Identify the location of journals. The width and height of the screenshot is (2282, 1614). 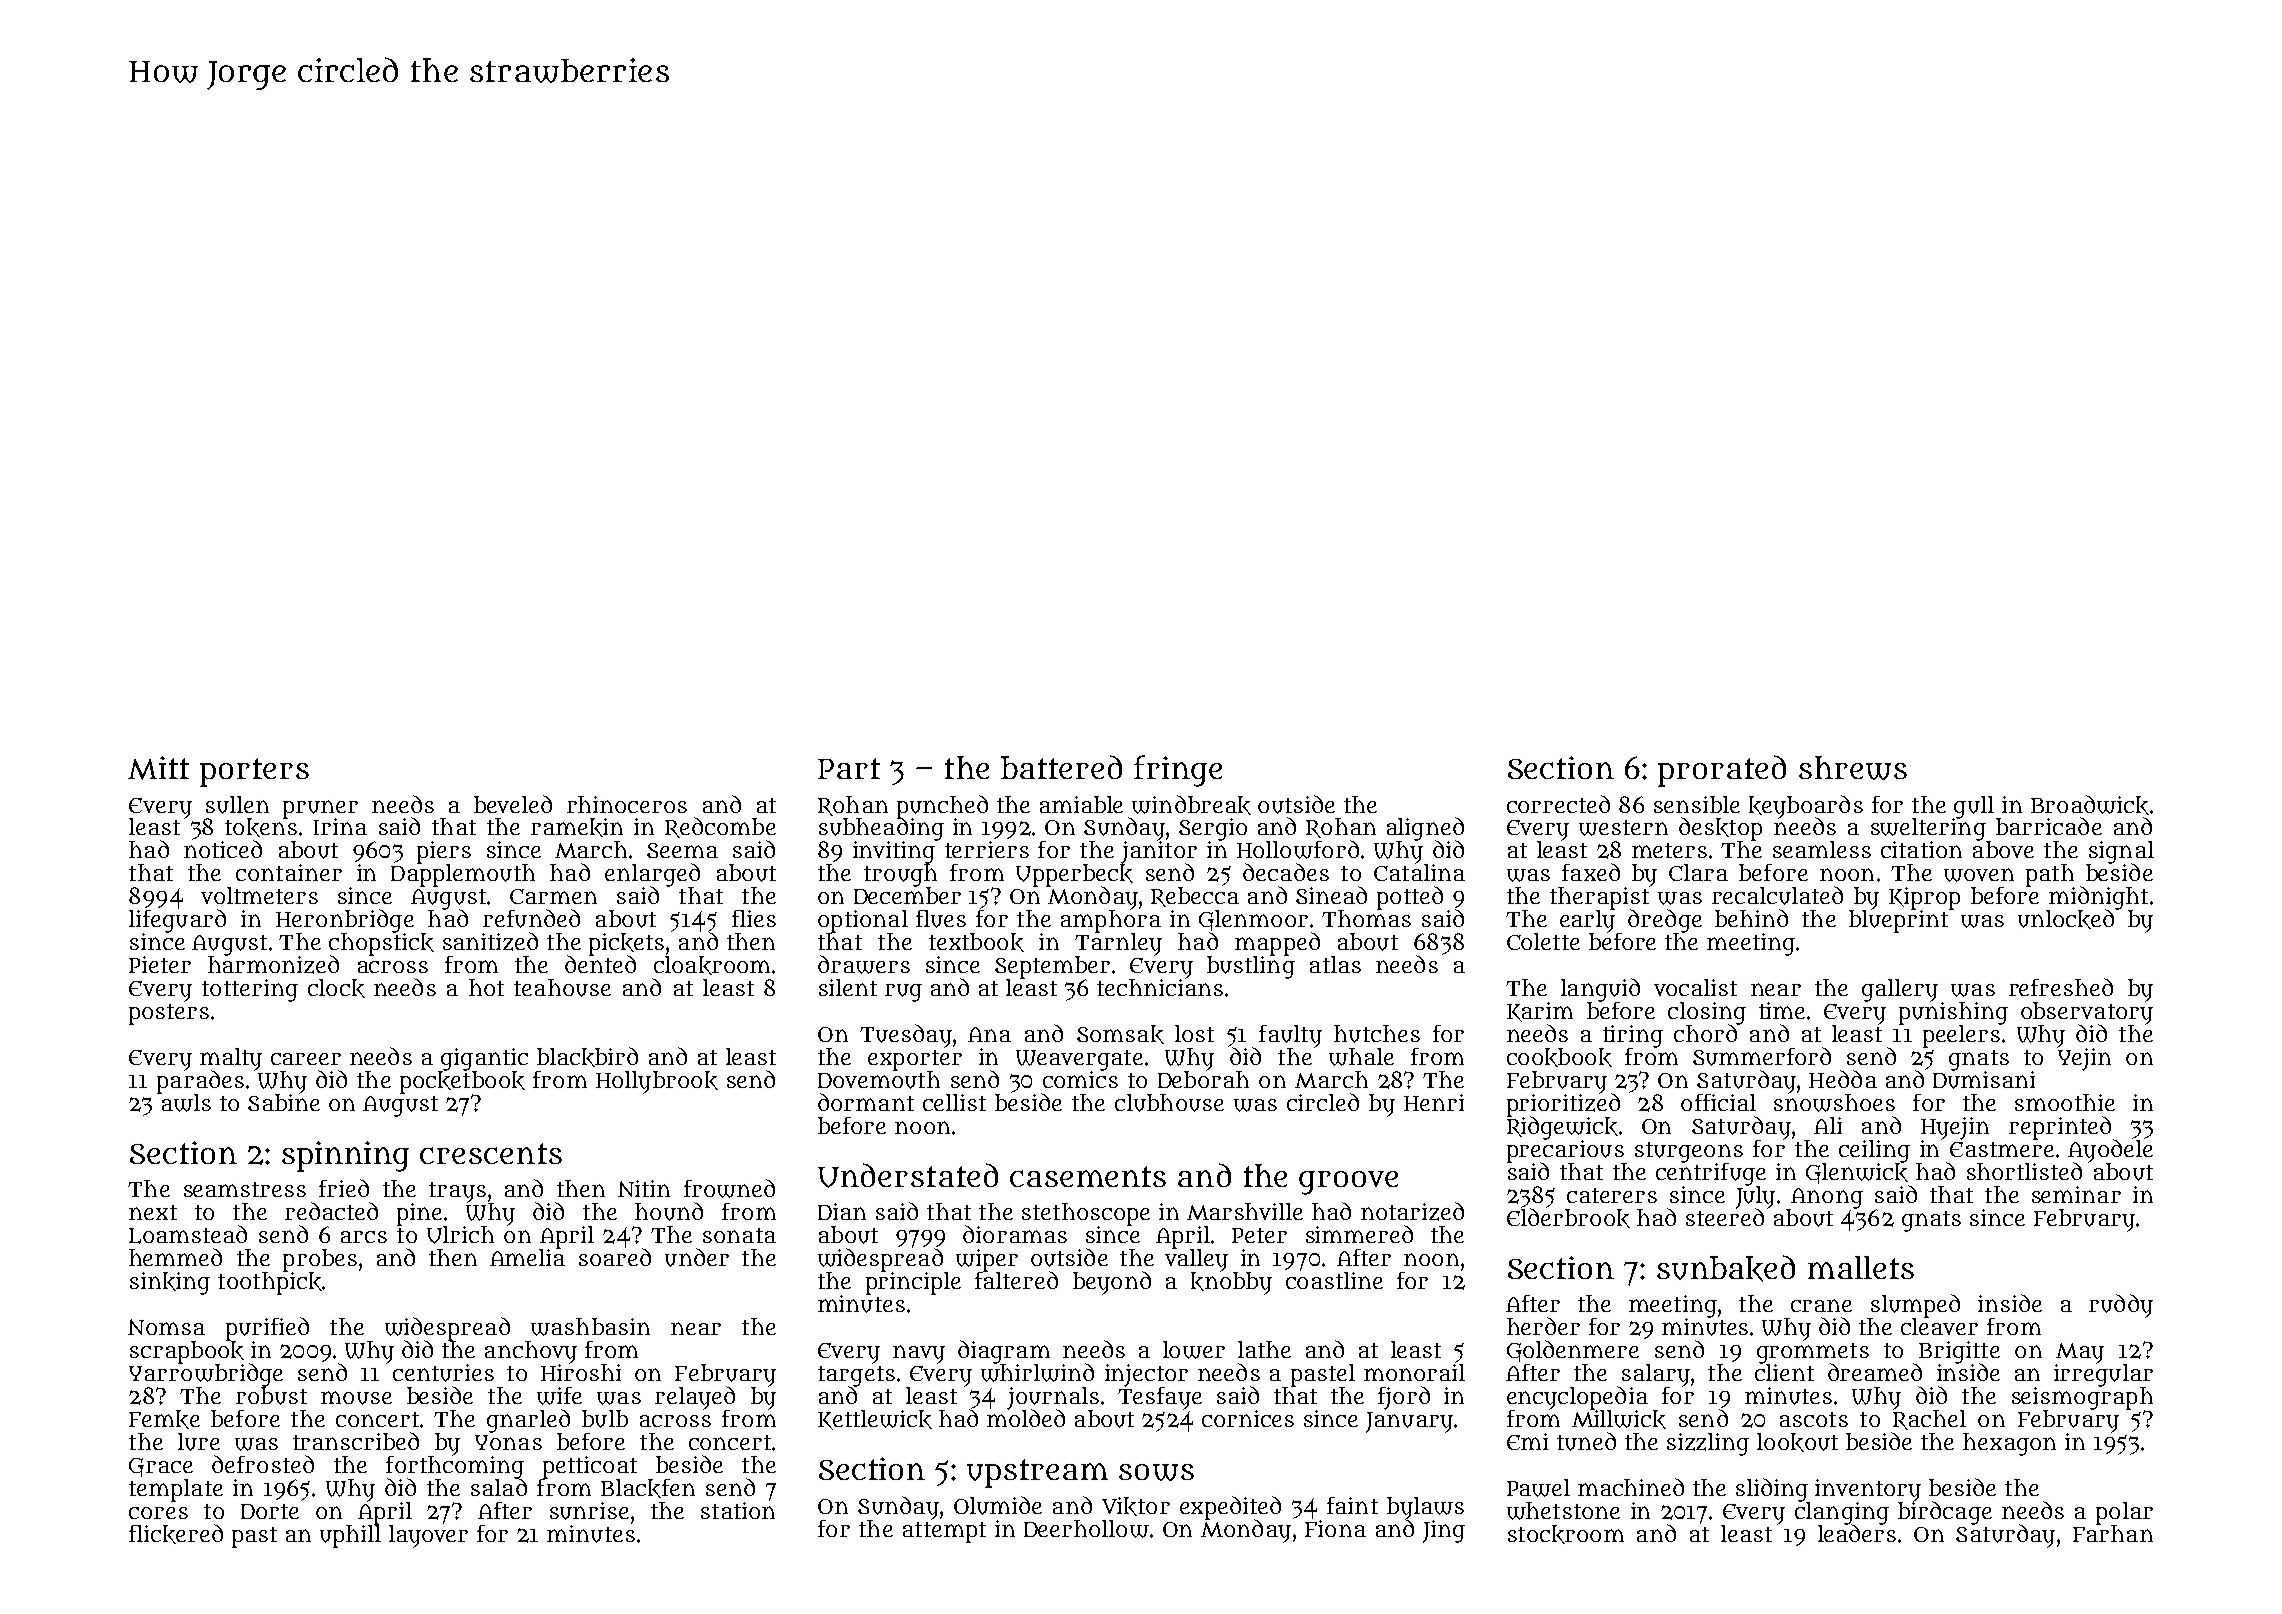
(1053, 1398).
